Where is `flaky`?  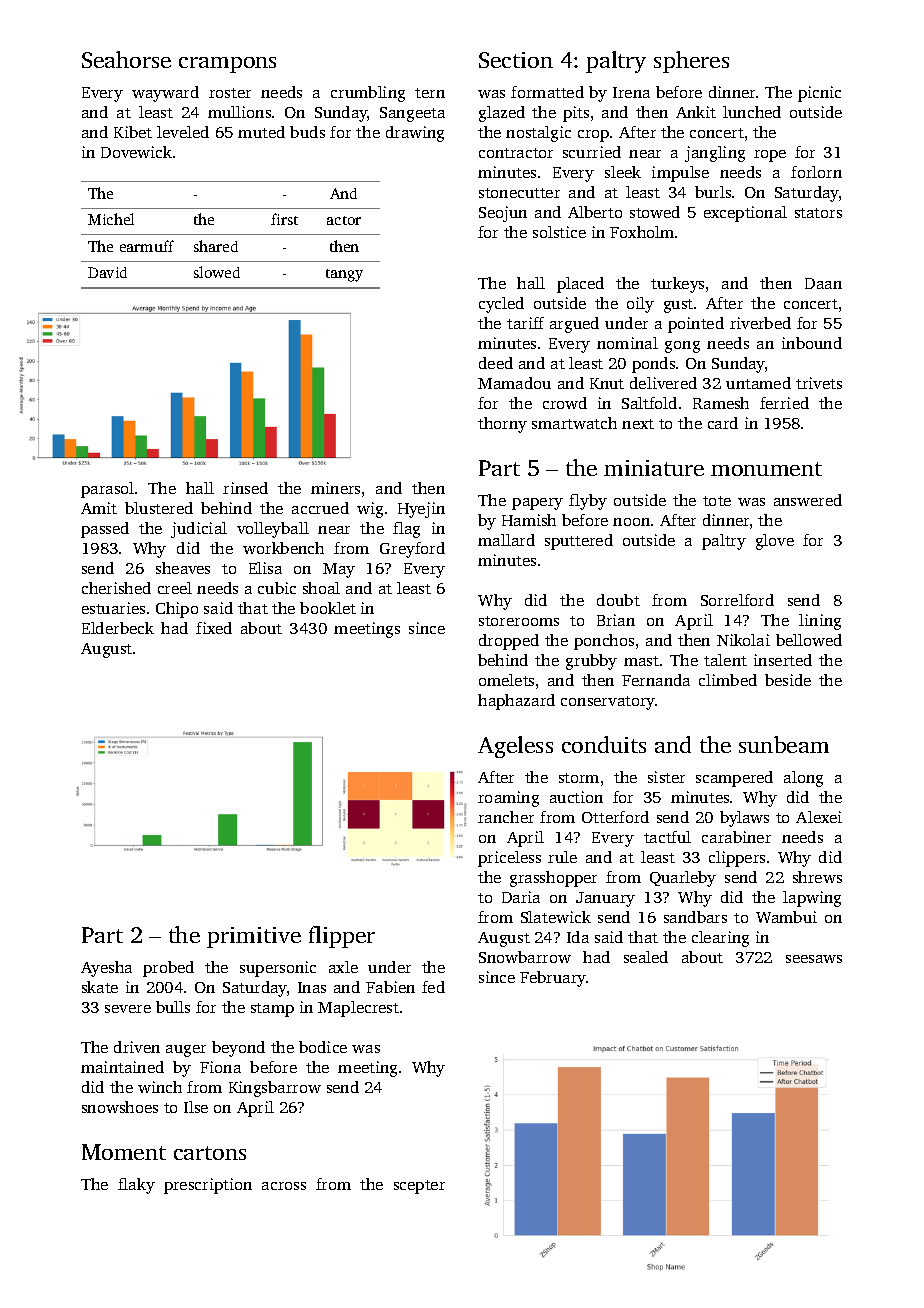 flaky is located at coordinates (136, 1186).
